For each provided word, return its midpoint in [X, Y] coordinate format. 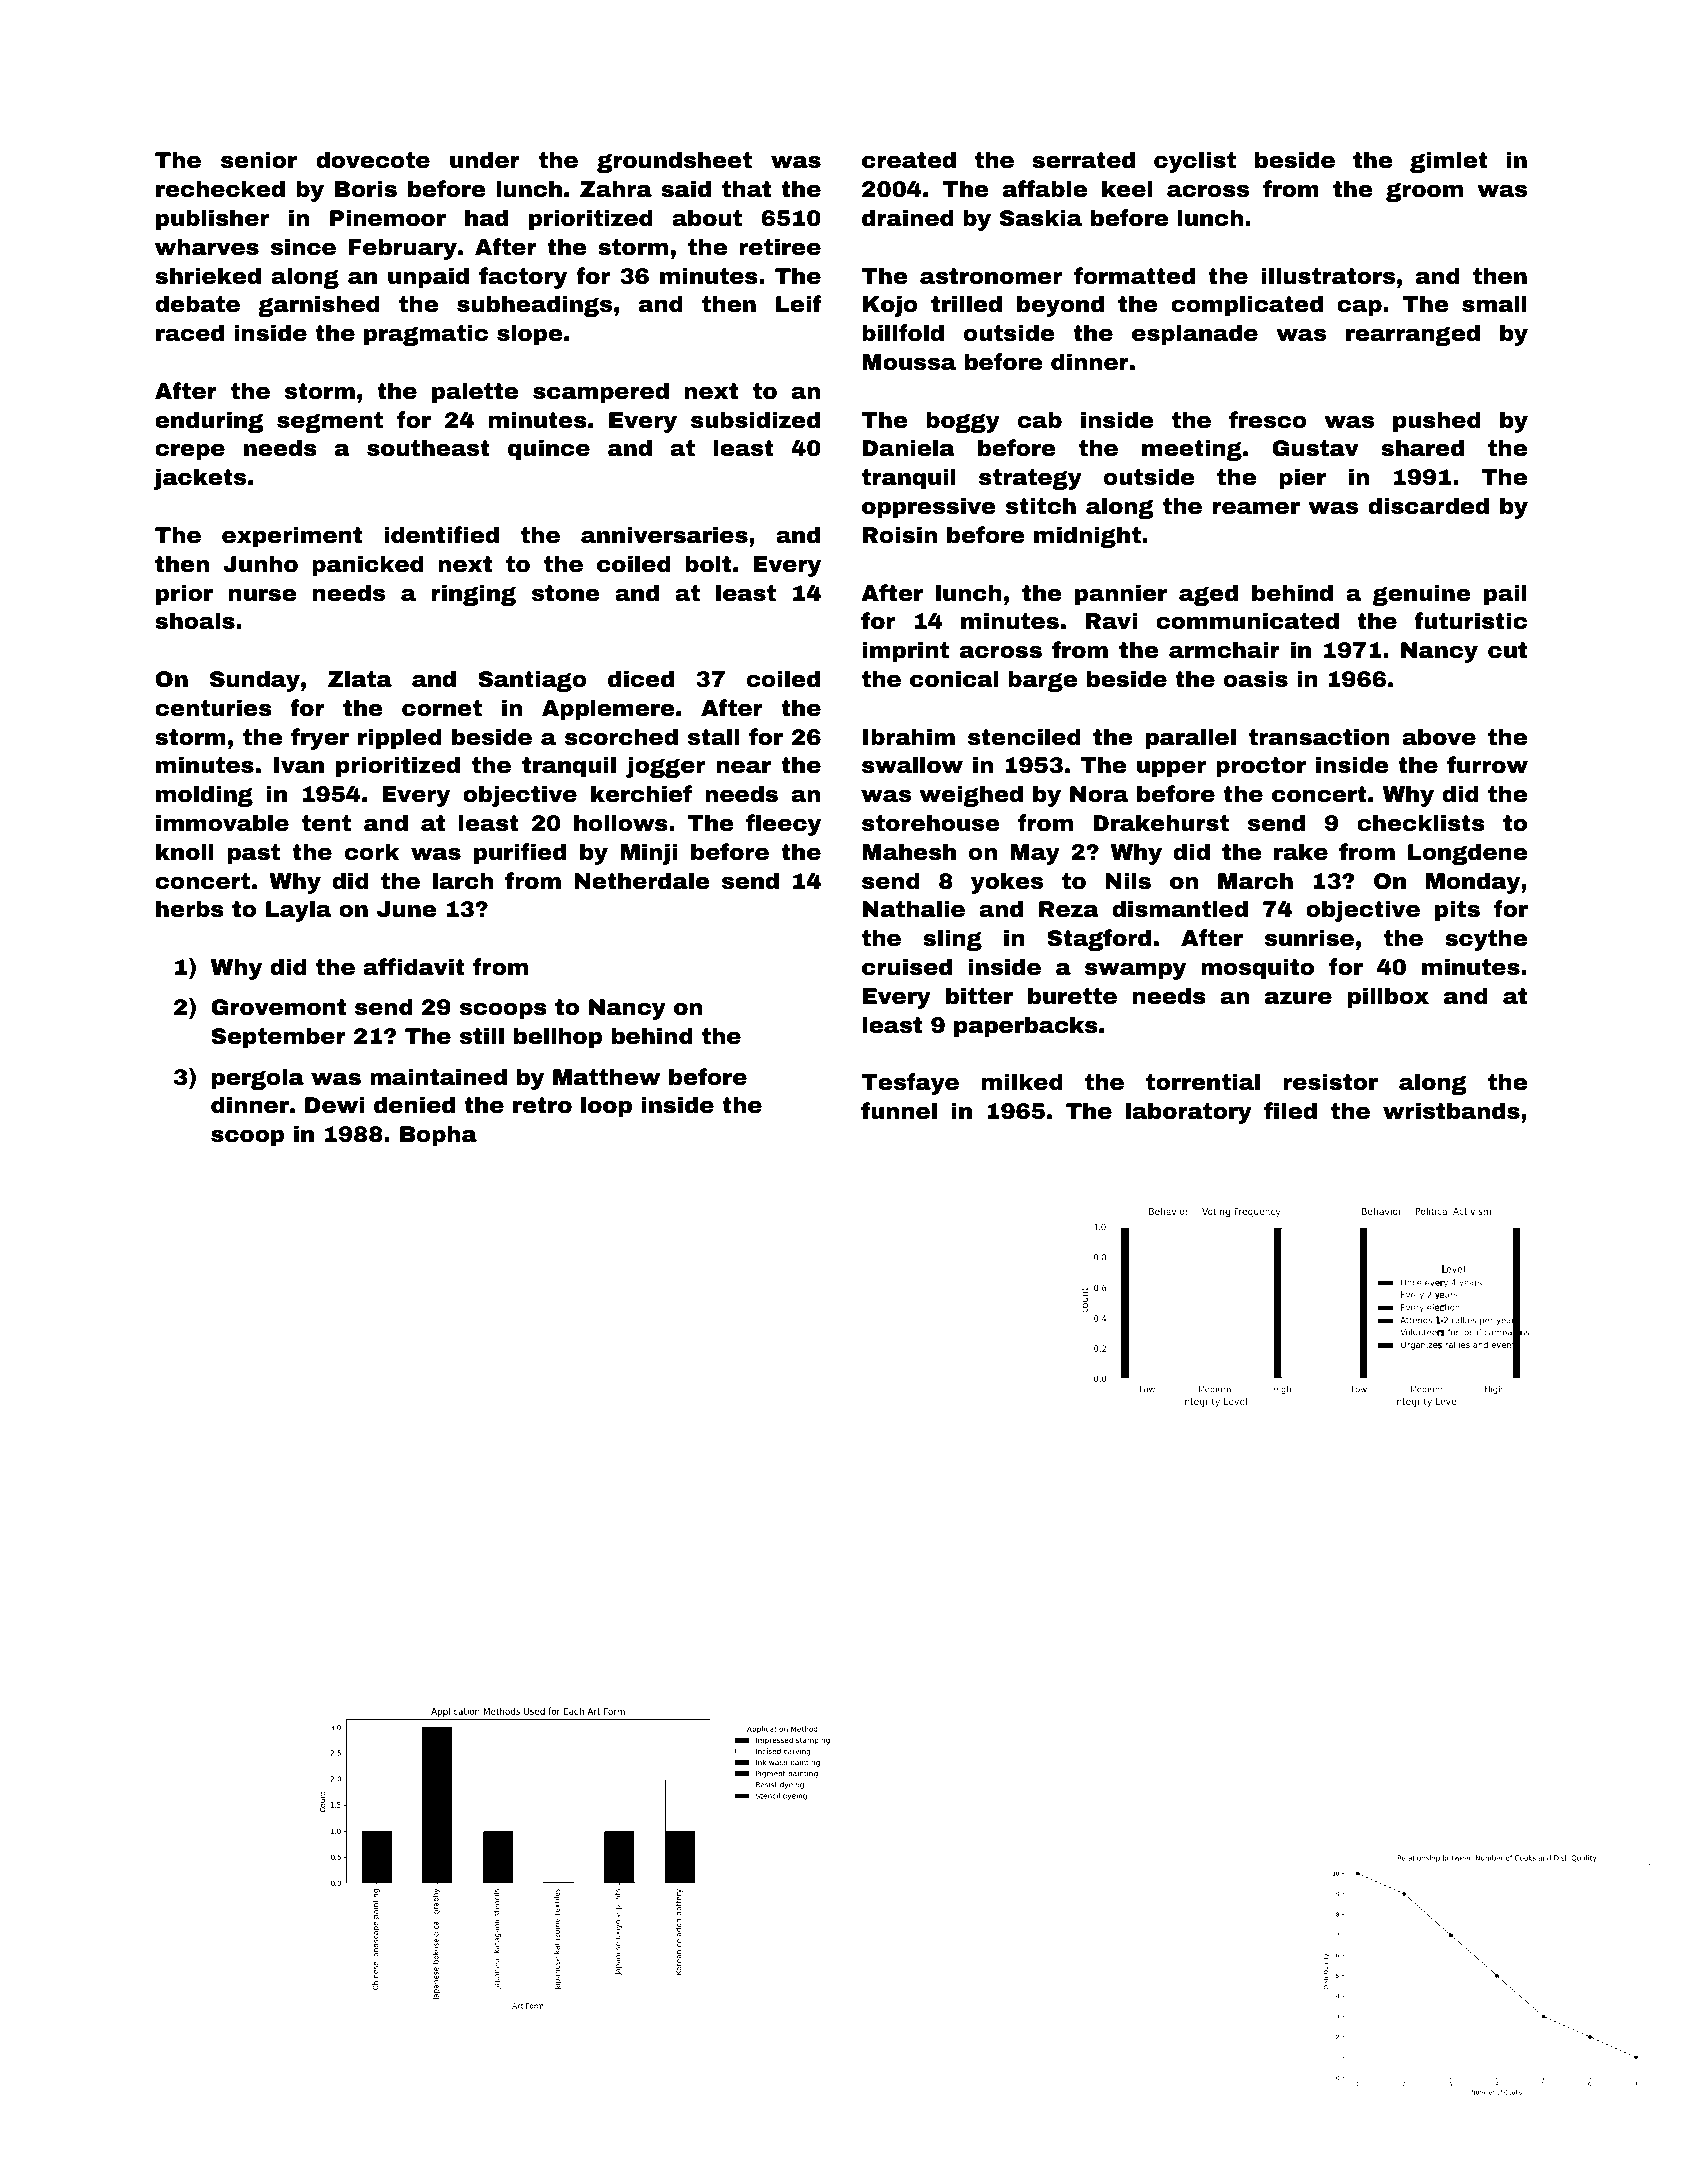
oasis [1256, 679]
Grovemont [278, 1007]
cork [372, 852]
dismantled [1180, 909]
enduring [209, 422]
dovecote [373, 160]
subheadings [534, 306]
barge [1042, 681]
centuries [213, 708]
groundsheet [674, 162]
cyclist [1195, 162]
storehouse [931, 823]
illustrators [1328, 276]
